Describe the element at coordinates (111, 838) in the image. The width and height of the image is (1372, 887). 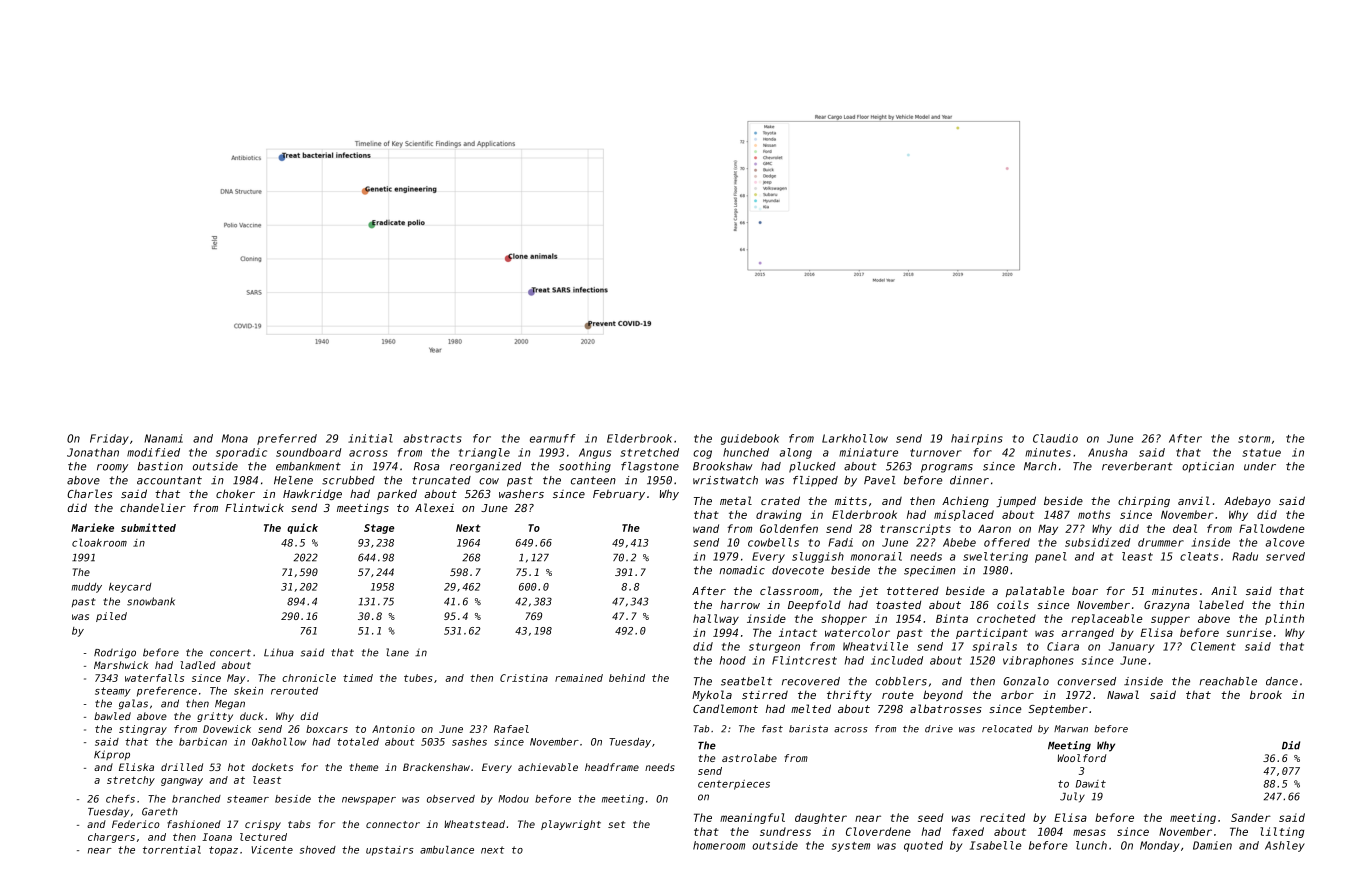
I see `chargers` at that location.
